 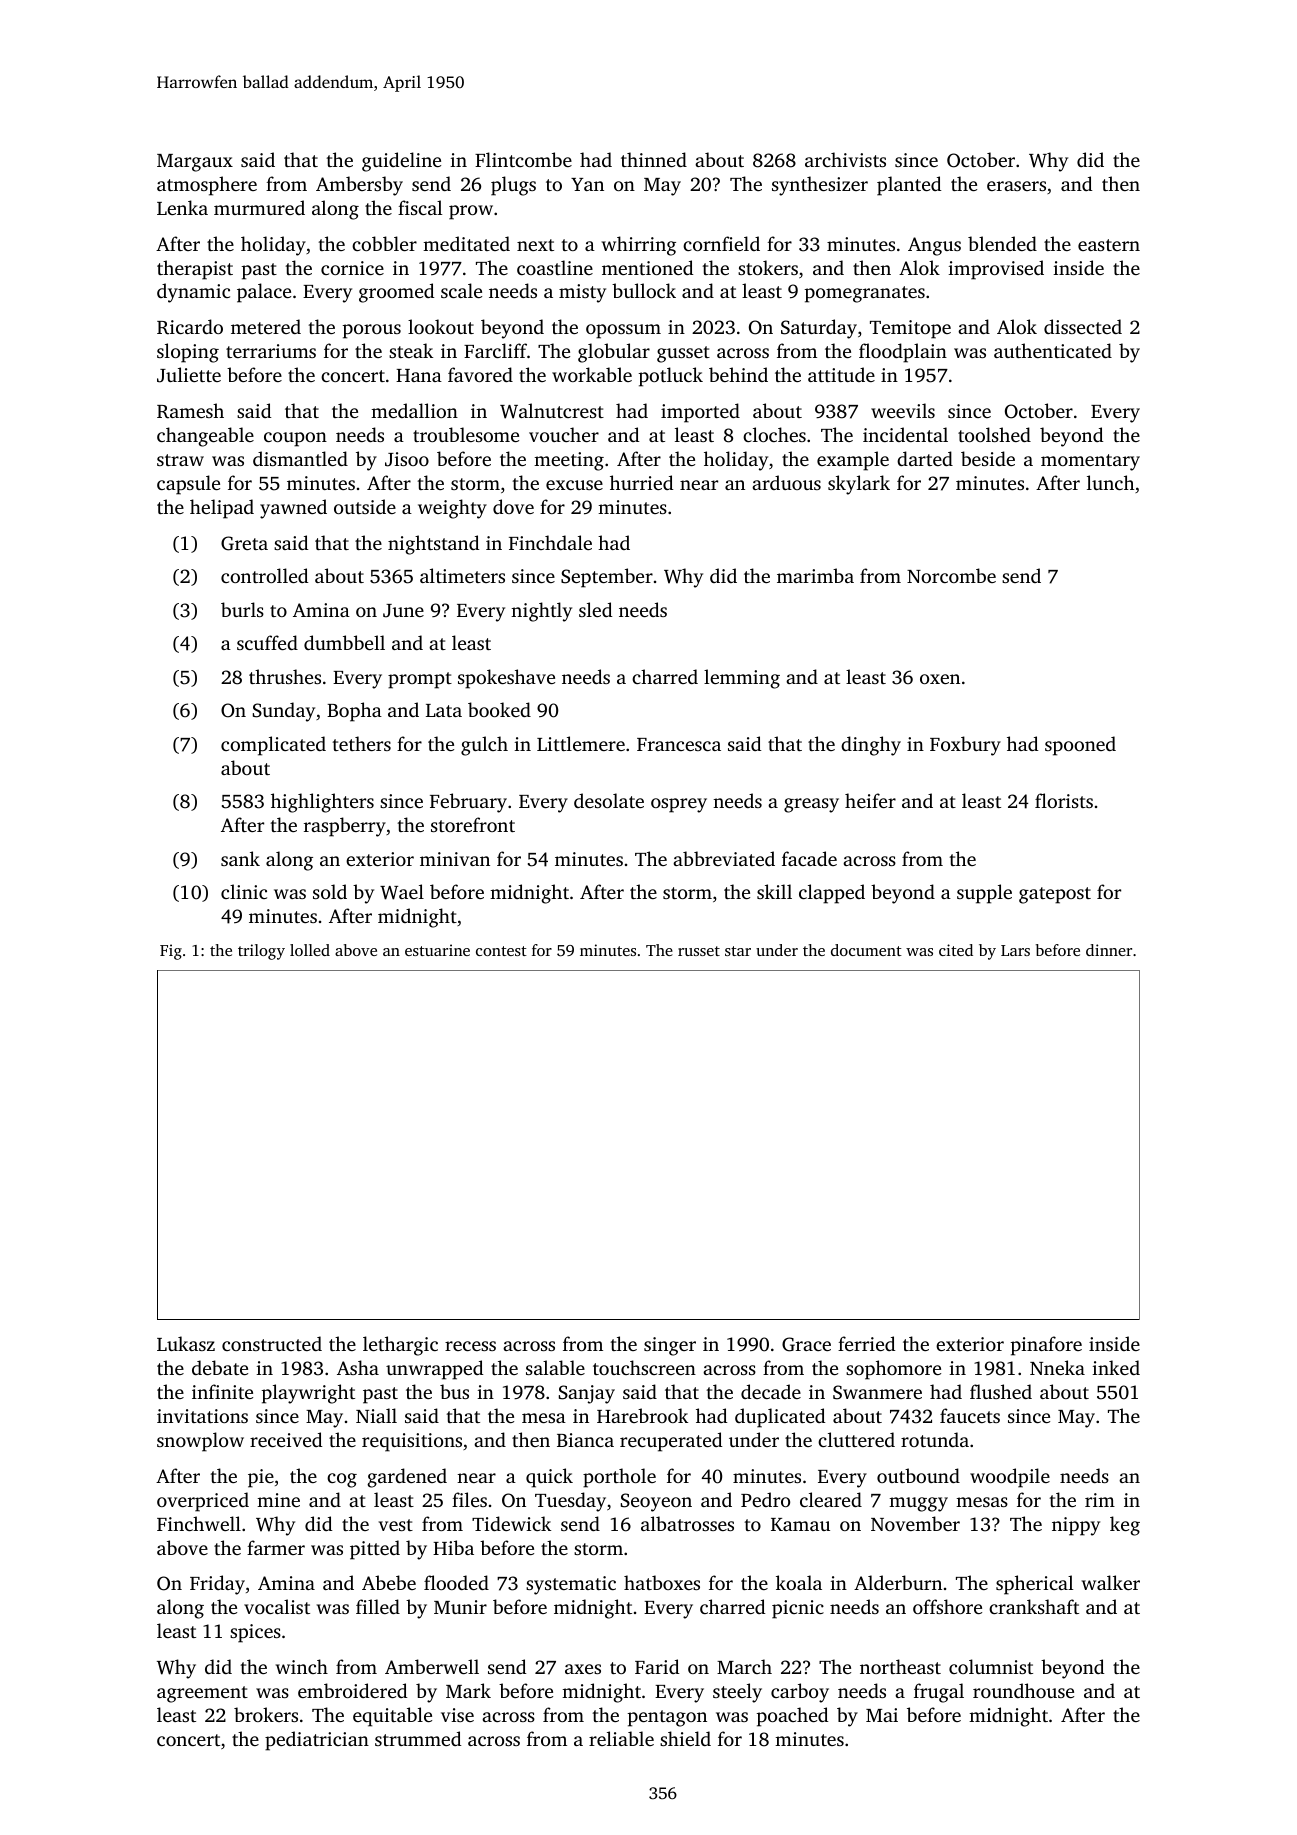 What do you see at coordinates (903, 353) in the screenshot?
I see `floodplain` at bounding box center [903, 353].
